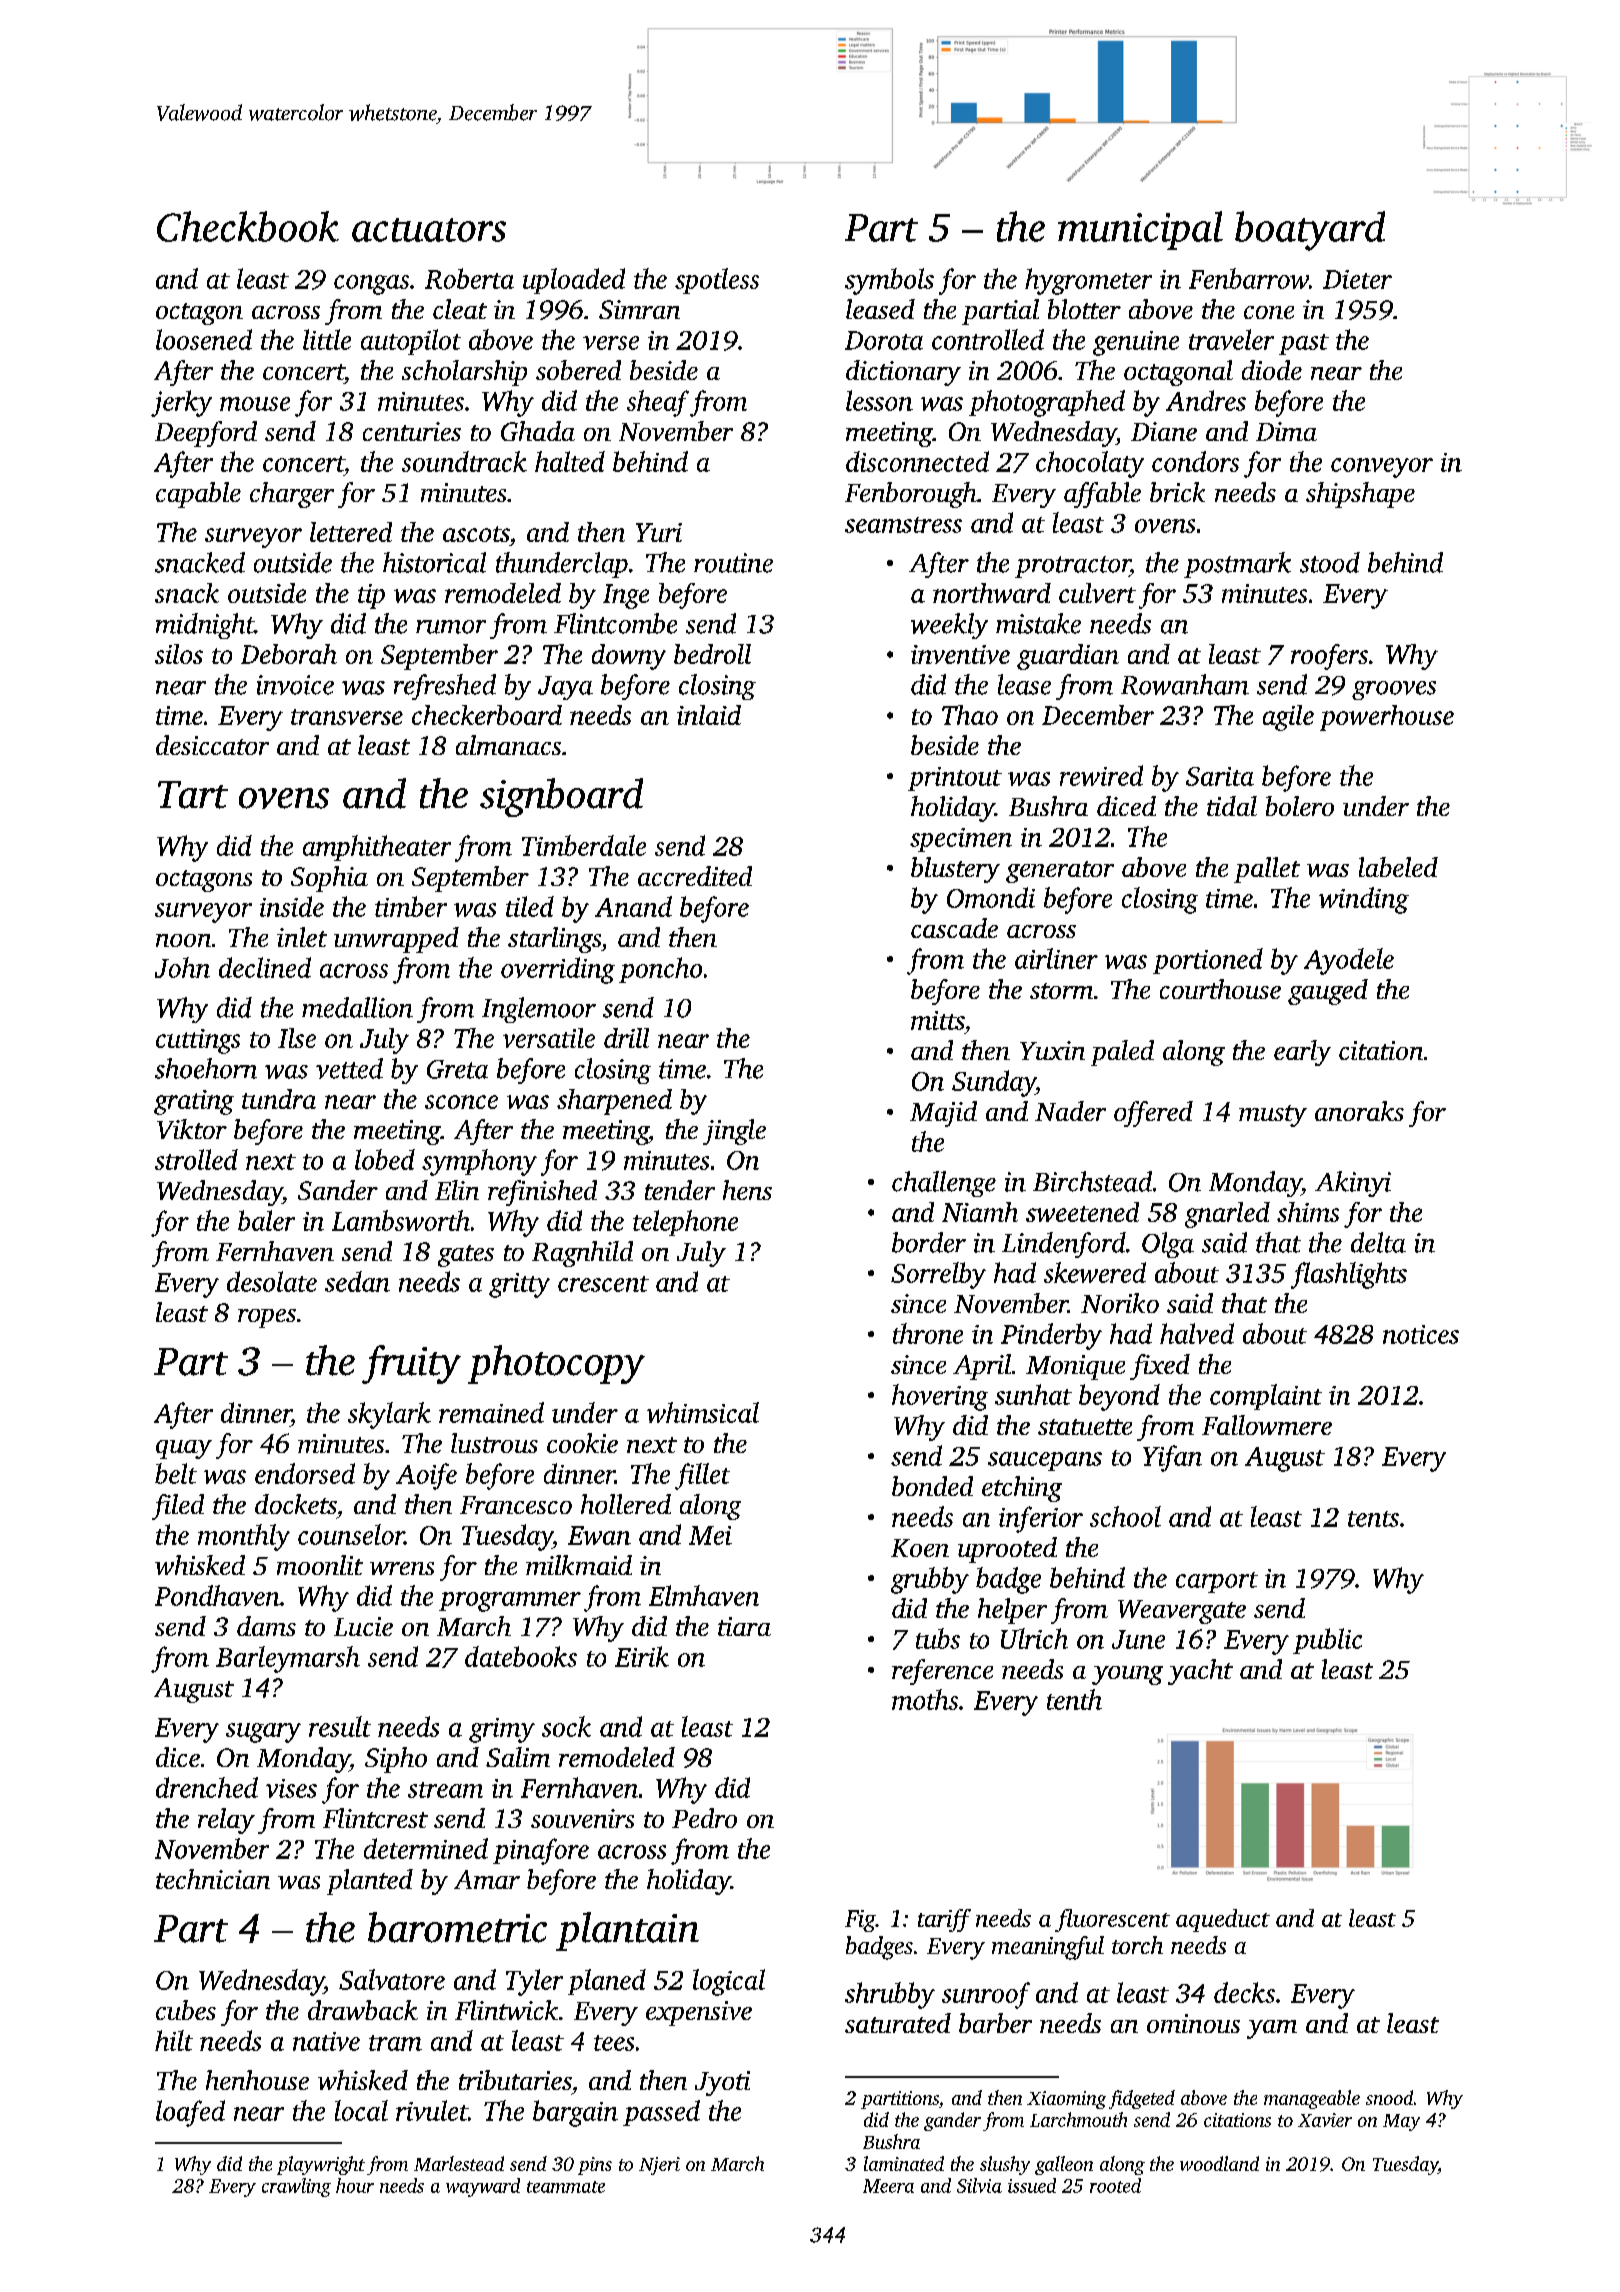 This page has height=2292, width=1620. Describe the element at coordinates (1034, 1638) in the page. I see `Ulrich` at that location.
